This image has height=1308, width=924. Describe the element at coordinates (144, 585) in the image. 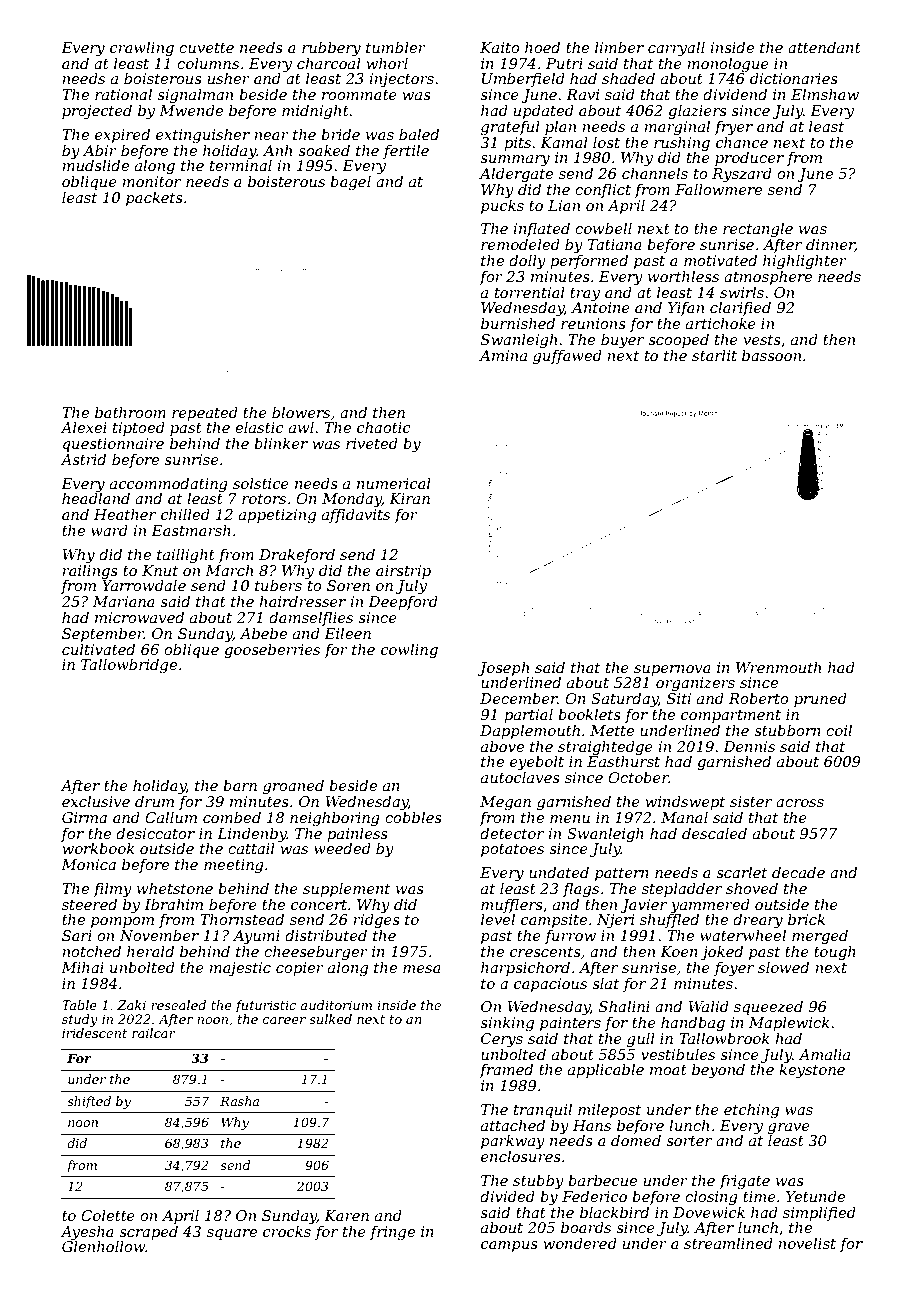

I see `Yarrowdale` at that location.
